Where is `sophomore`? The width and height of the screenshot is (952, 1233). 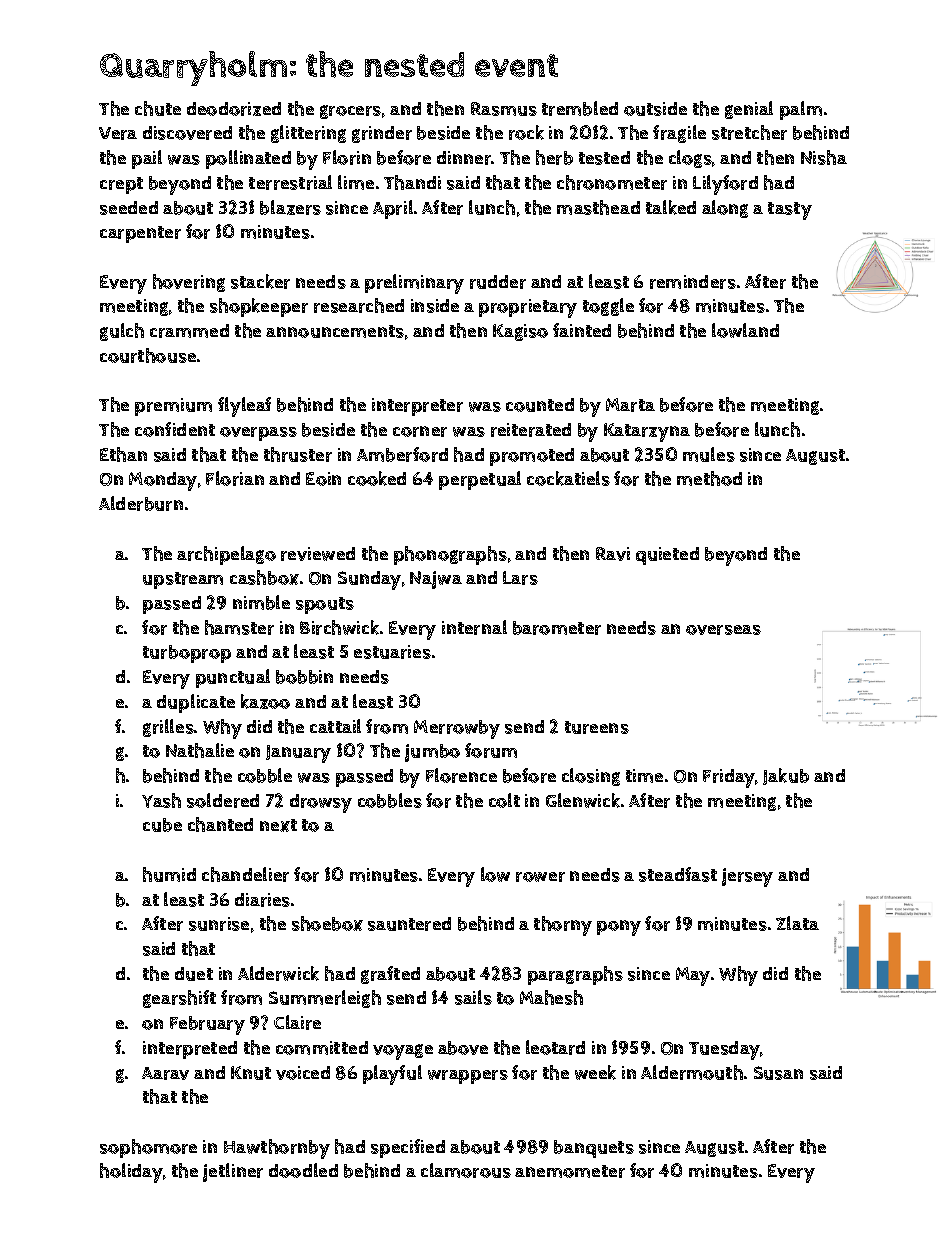 sophomore is located at coordinates (148, 1148).
